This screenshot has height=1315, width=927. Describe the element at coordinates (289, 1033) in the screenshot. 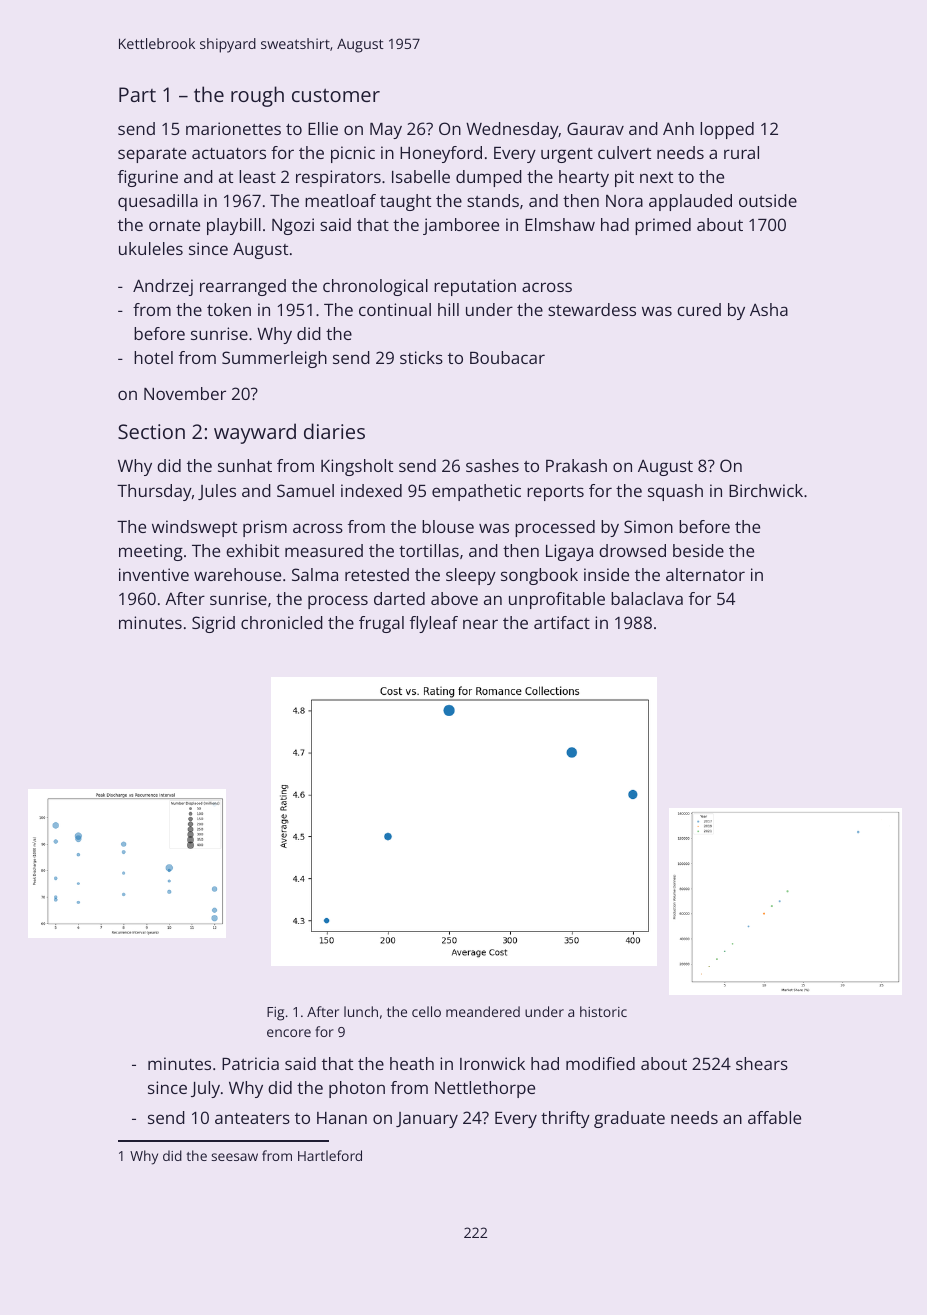

I see `encore` at that location.
